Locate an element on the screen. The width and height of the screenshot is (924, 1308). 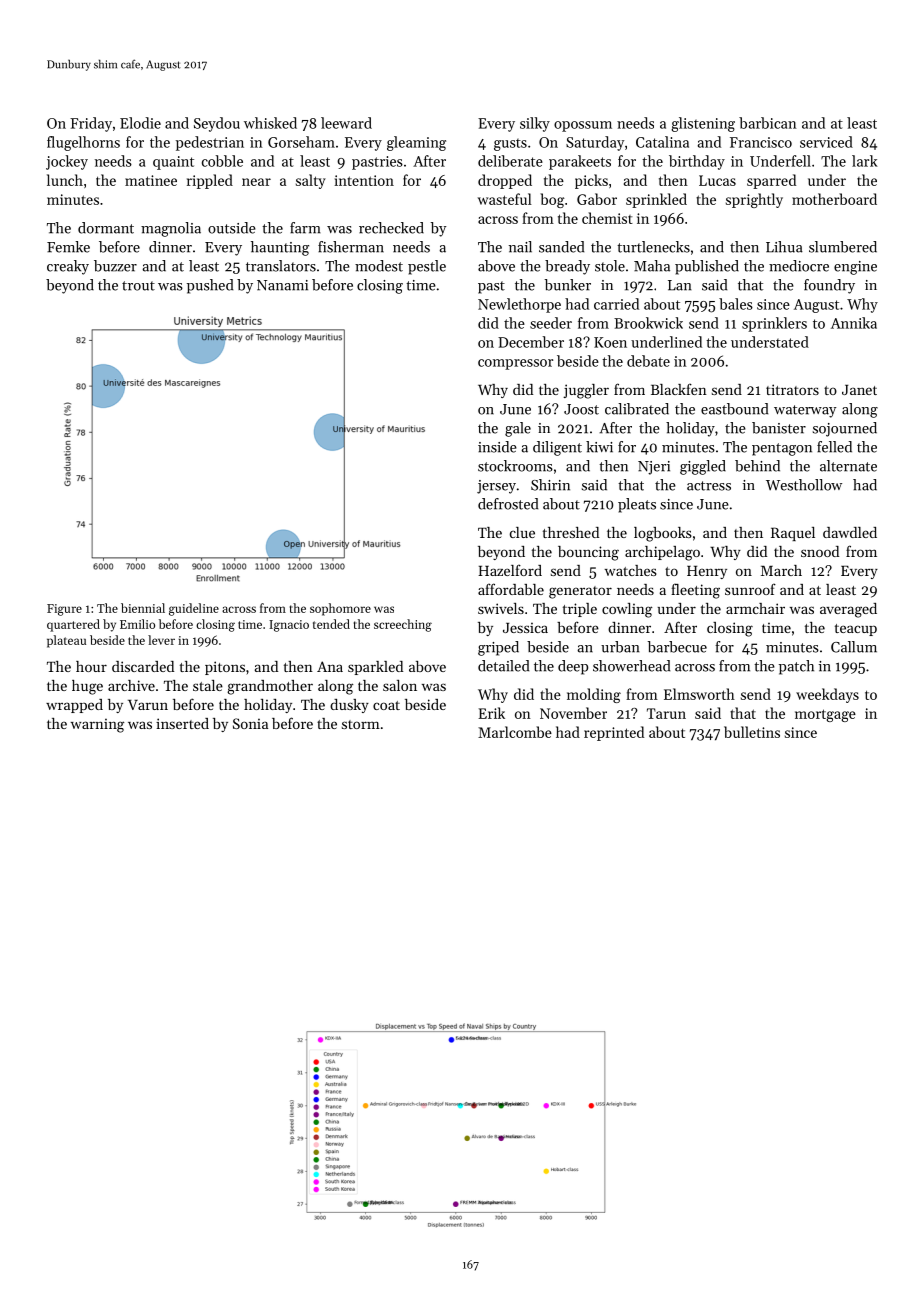
guideline is located at coordinates (194, 609).
